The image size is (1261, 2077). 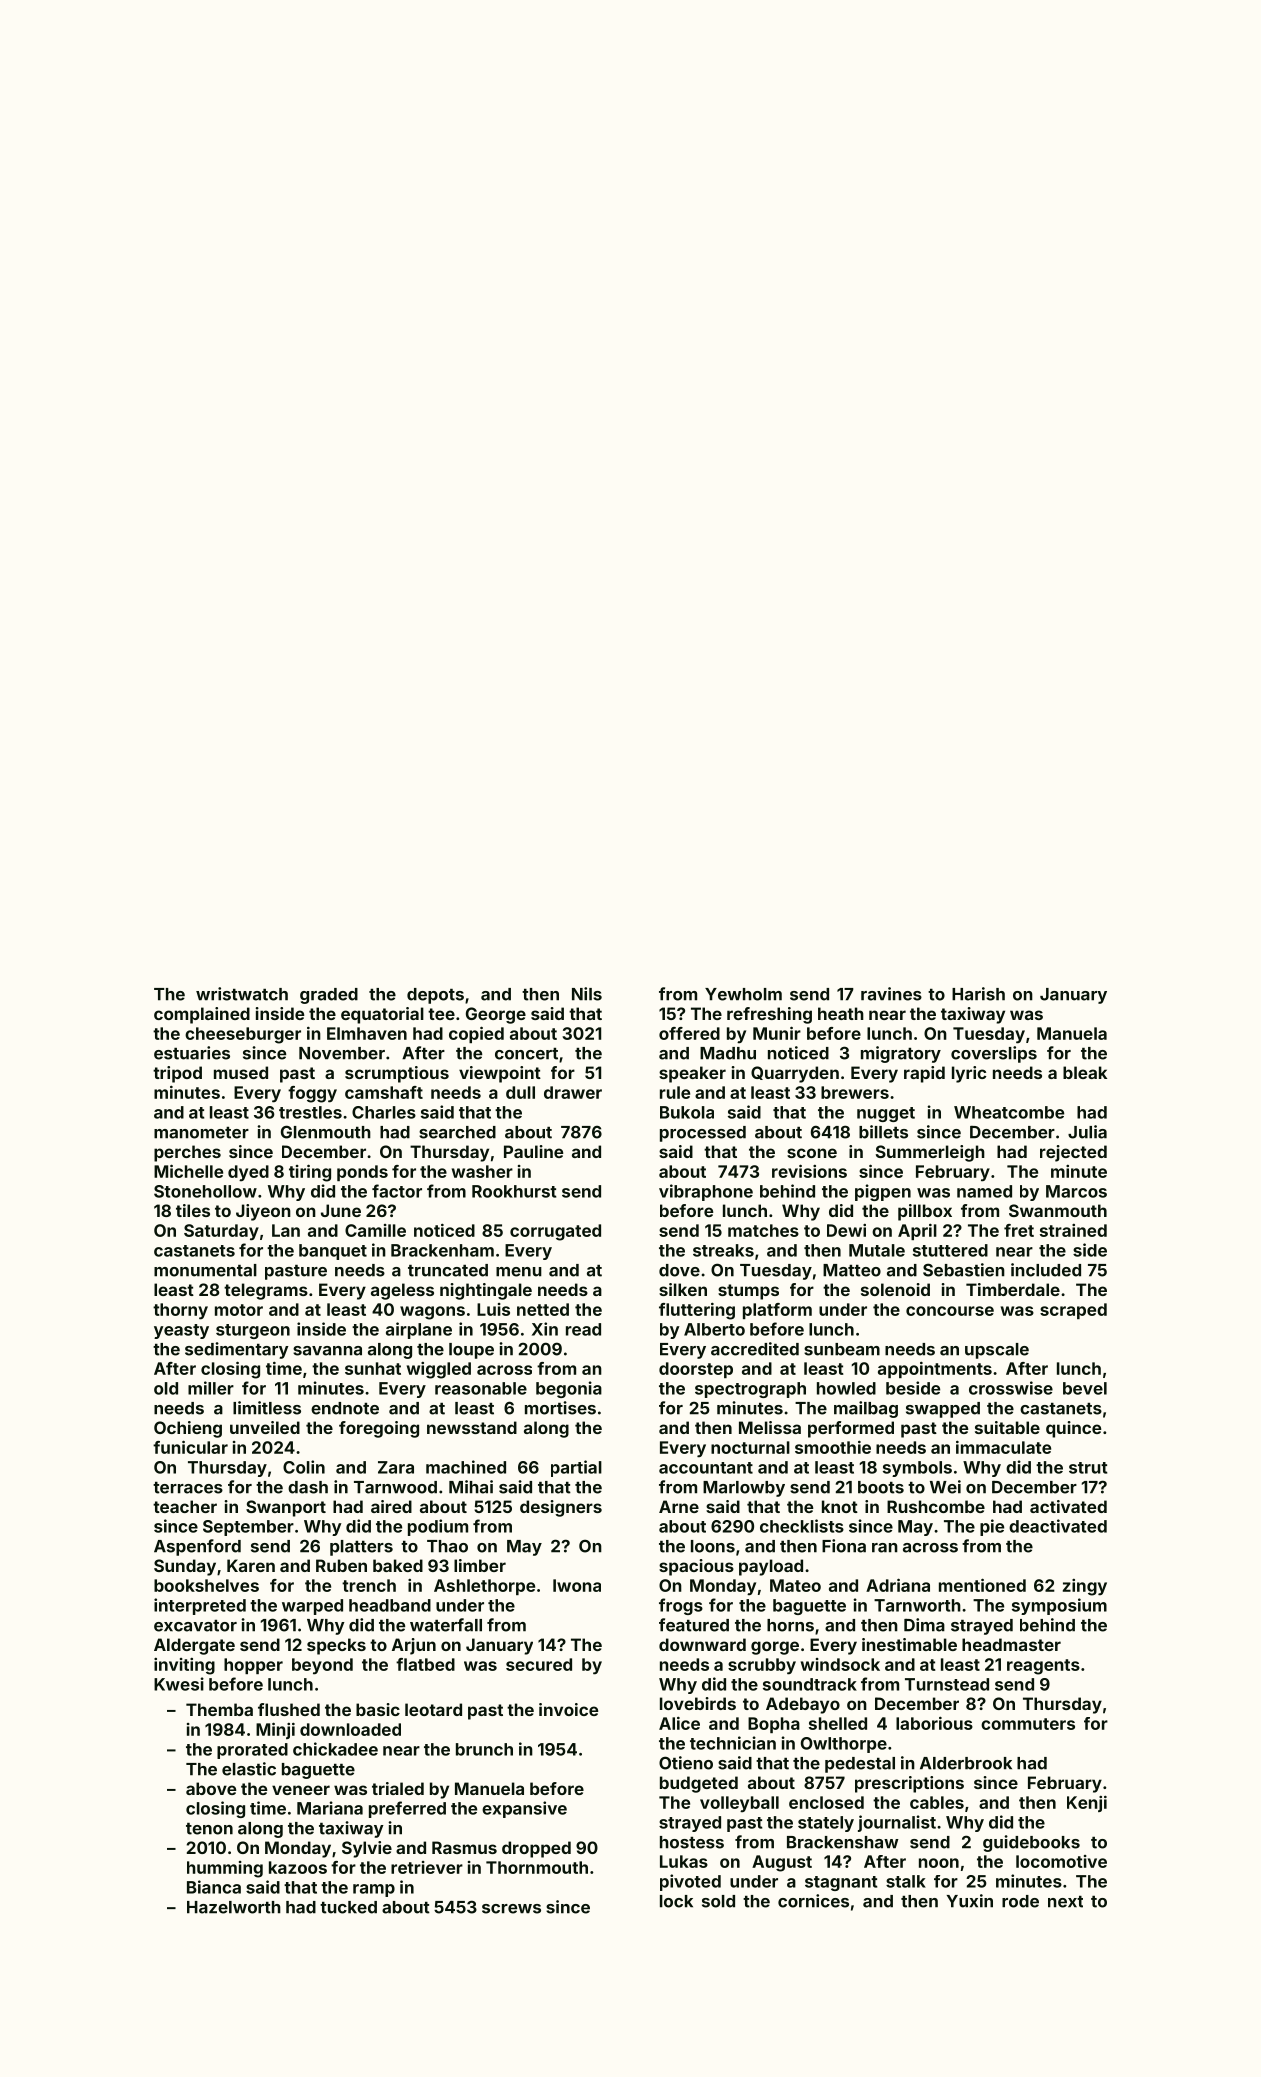 I want to click on Pauline, so click(x=533, y=1151).
